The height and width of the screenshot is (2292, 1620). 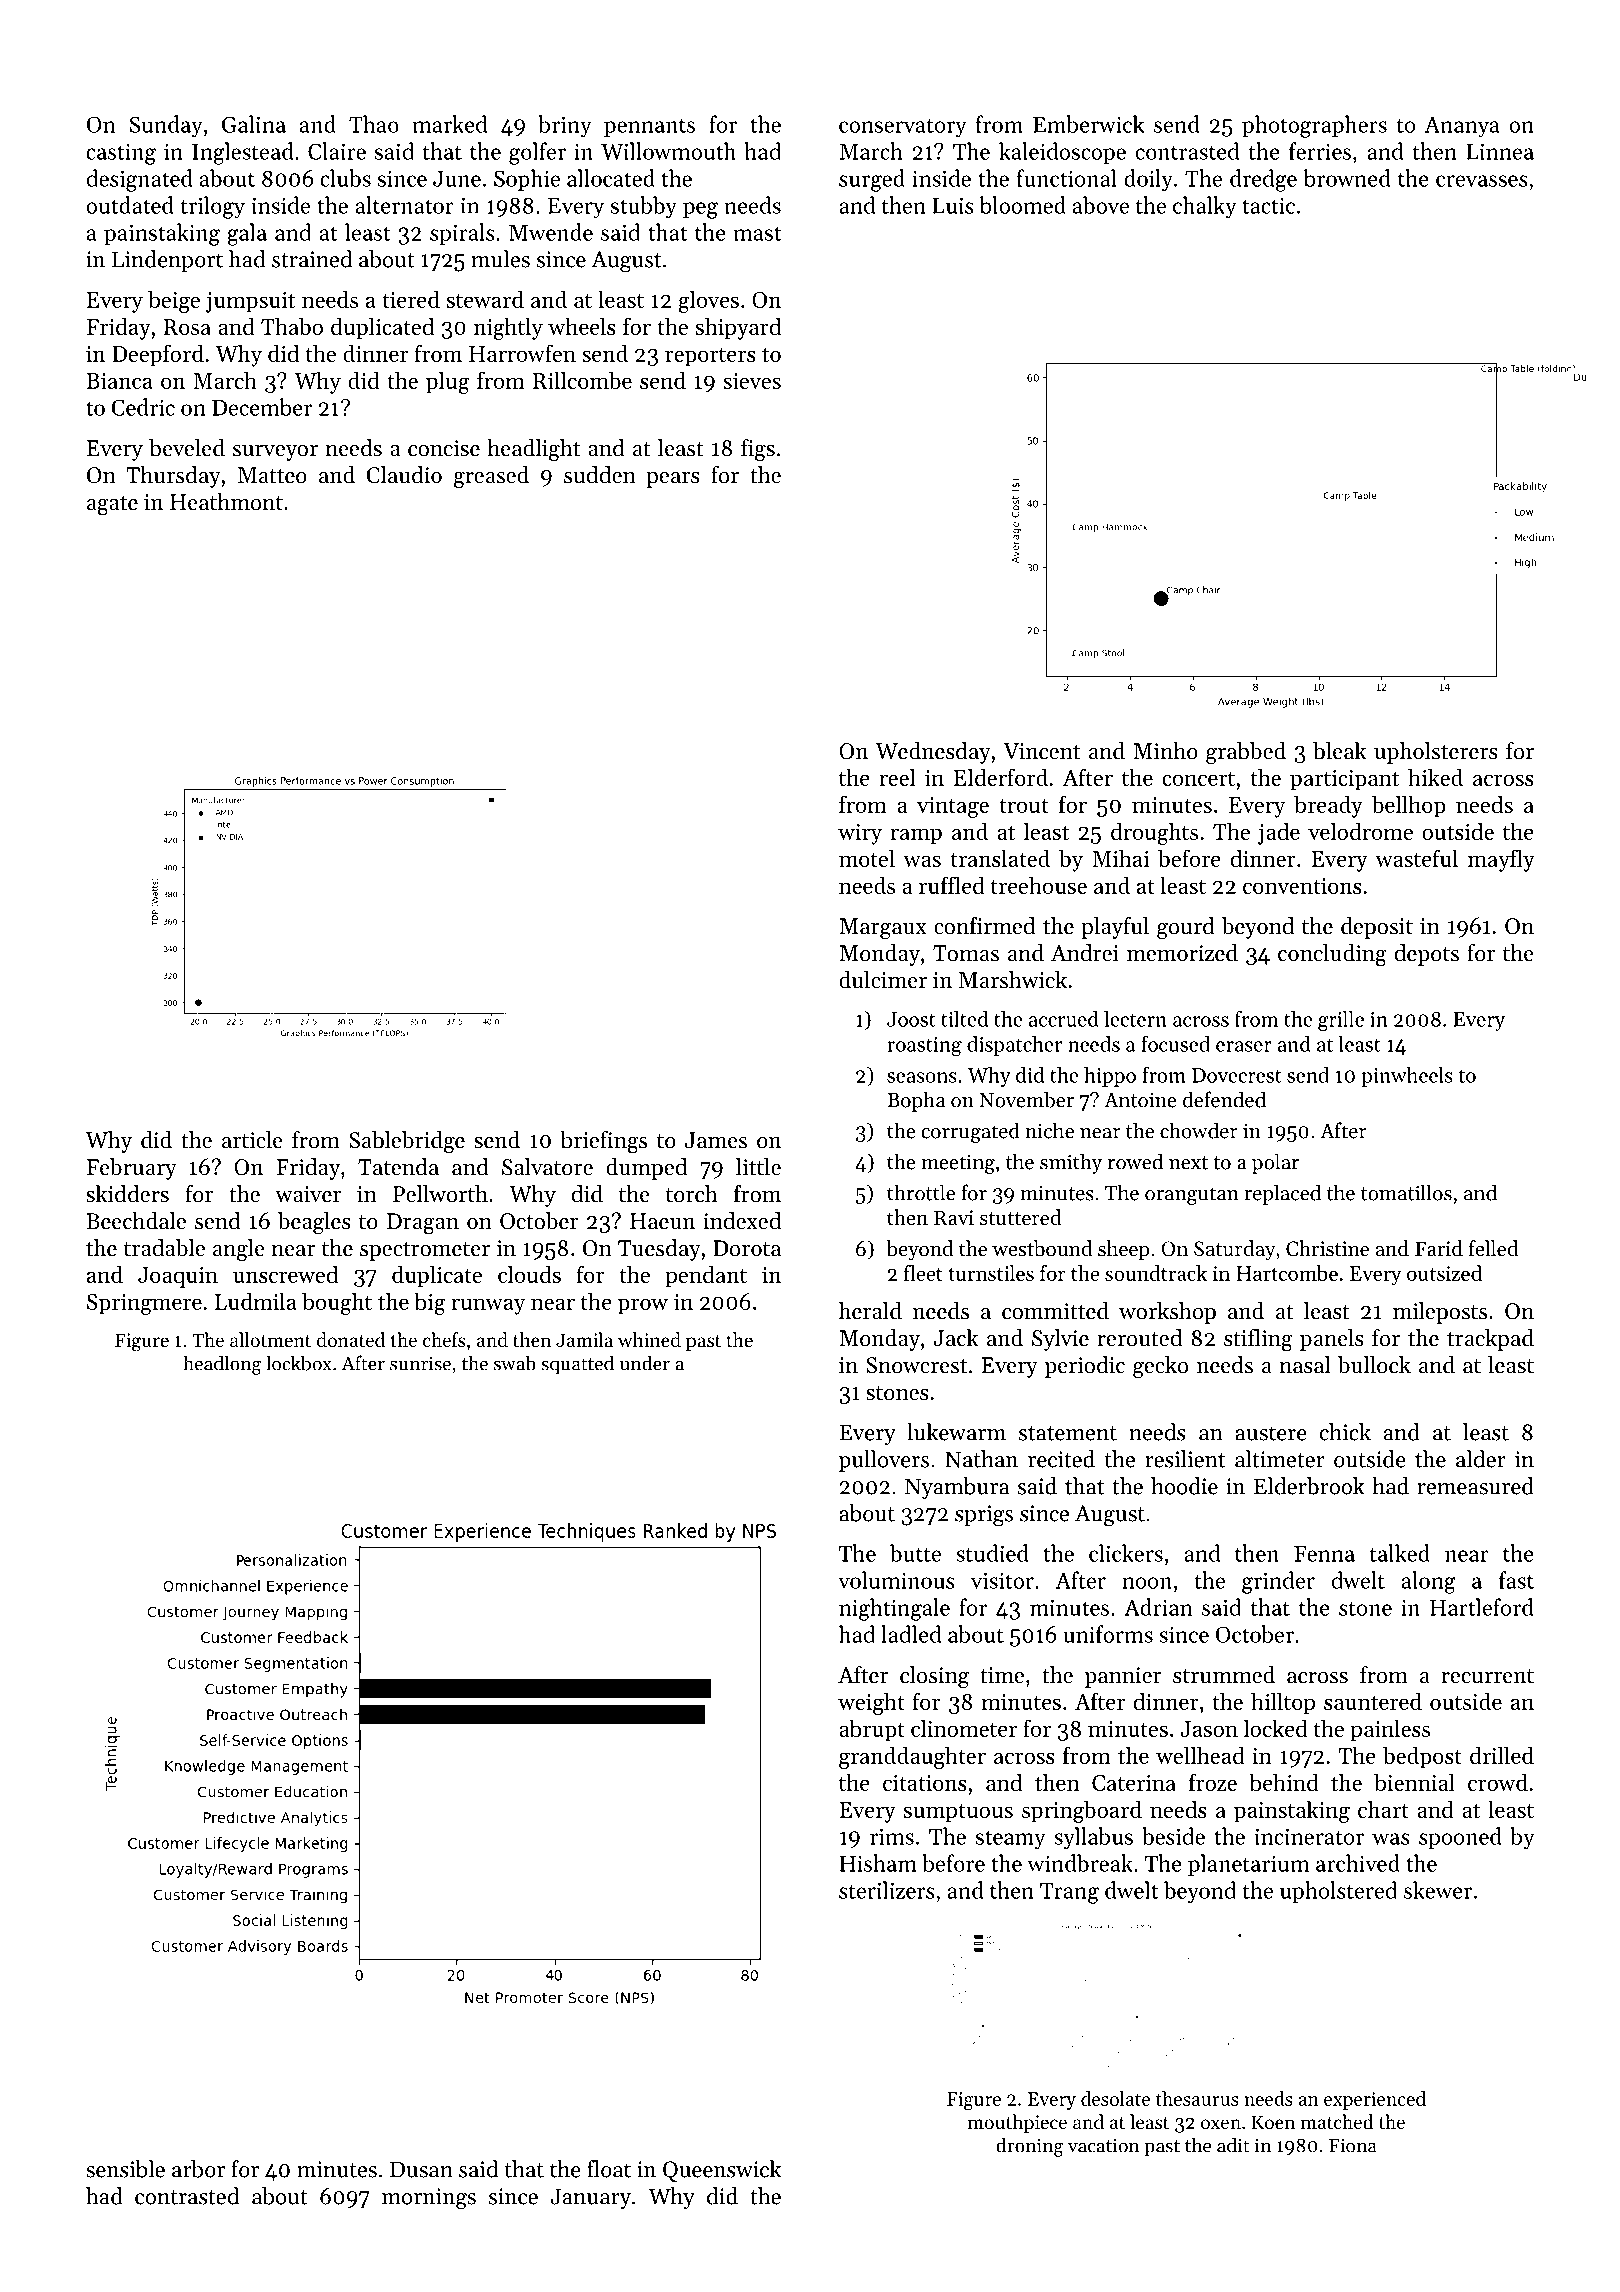 What do you see at coordinates (1440, 1313) in the screenshot?
I see `mileposts` at bounding box center [1440, 1313].
